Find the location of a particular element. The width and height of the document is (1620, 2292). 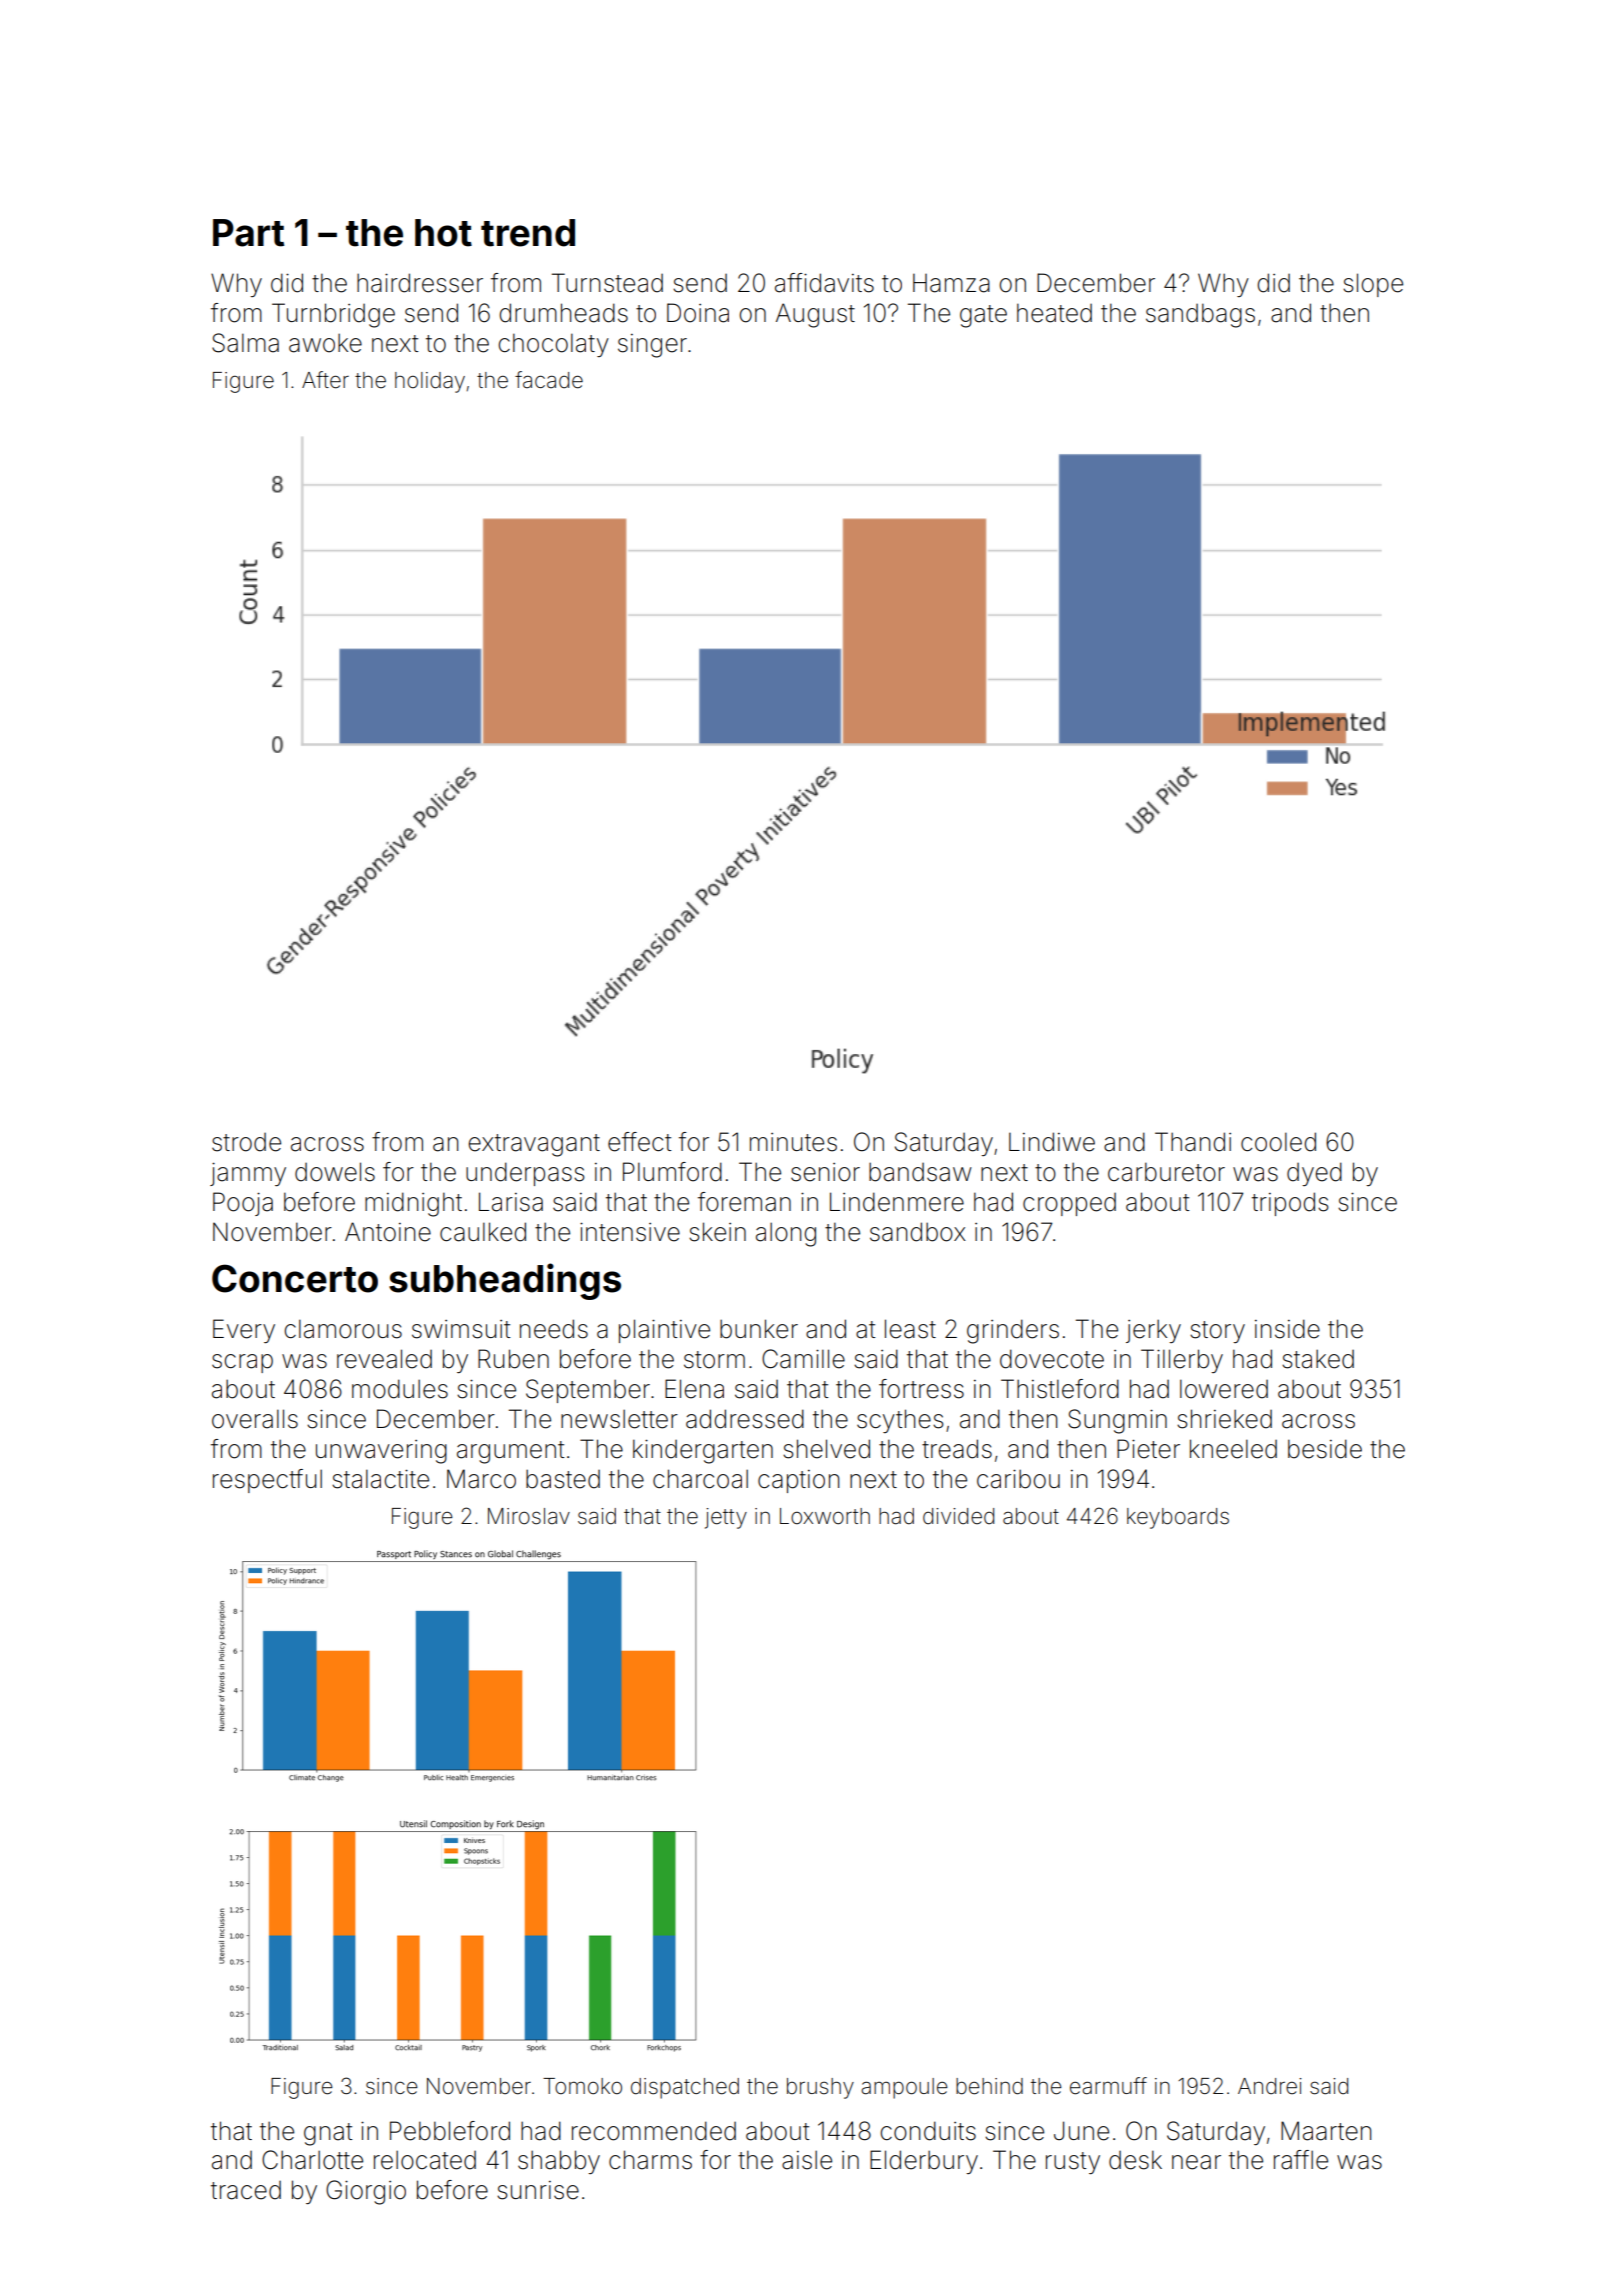

sandbox is located at coordinates (918, 1232).
